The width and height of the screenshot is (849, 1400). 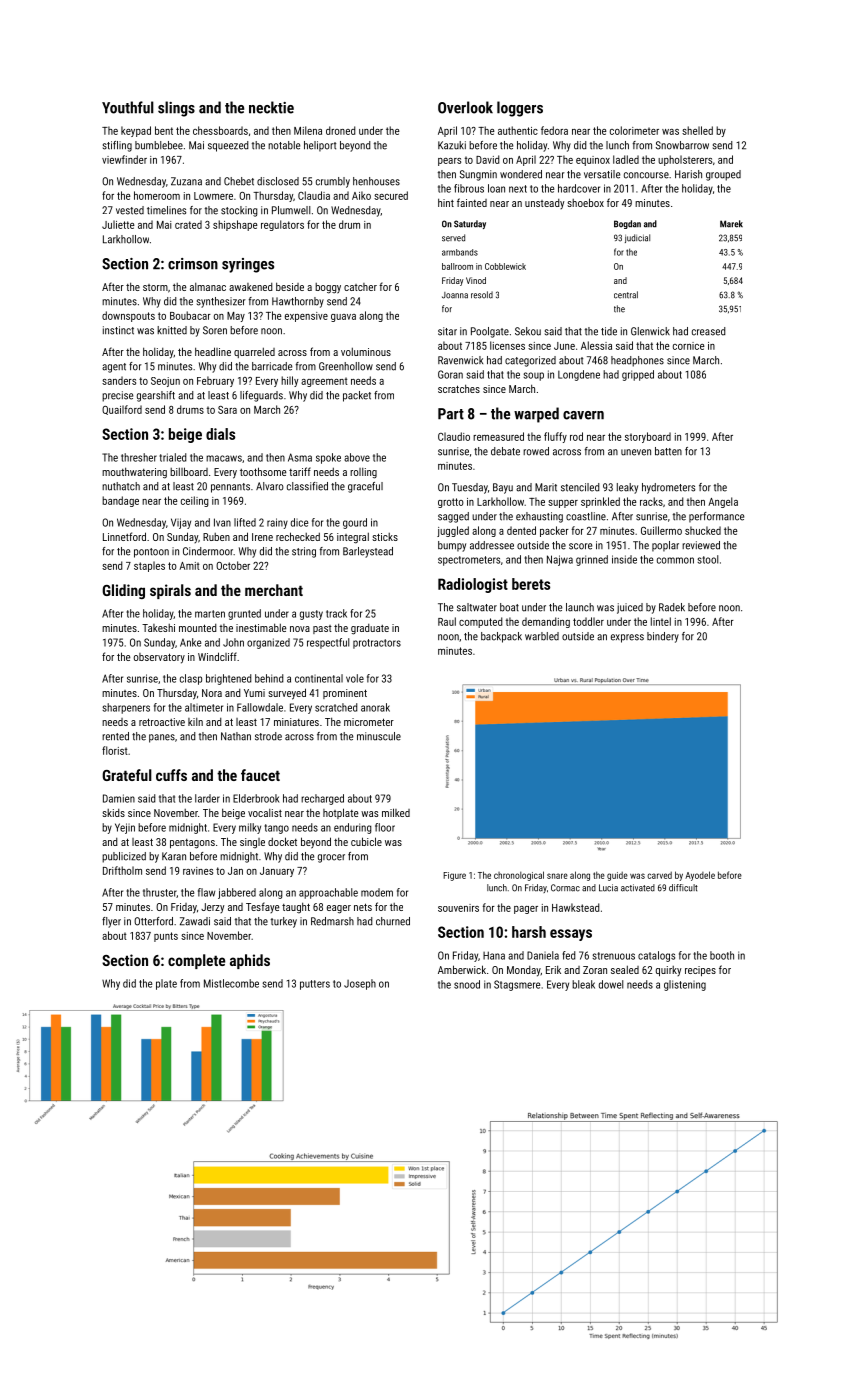 I want to click on droned, so click(x=341, y=130).
